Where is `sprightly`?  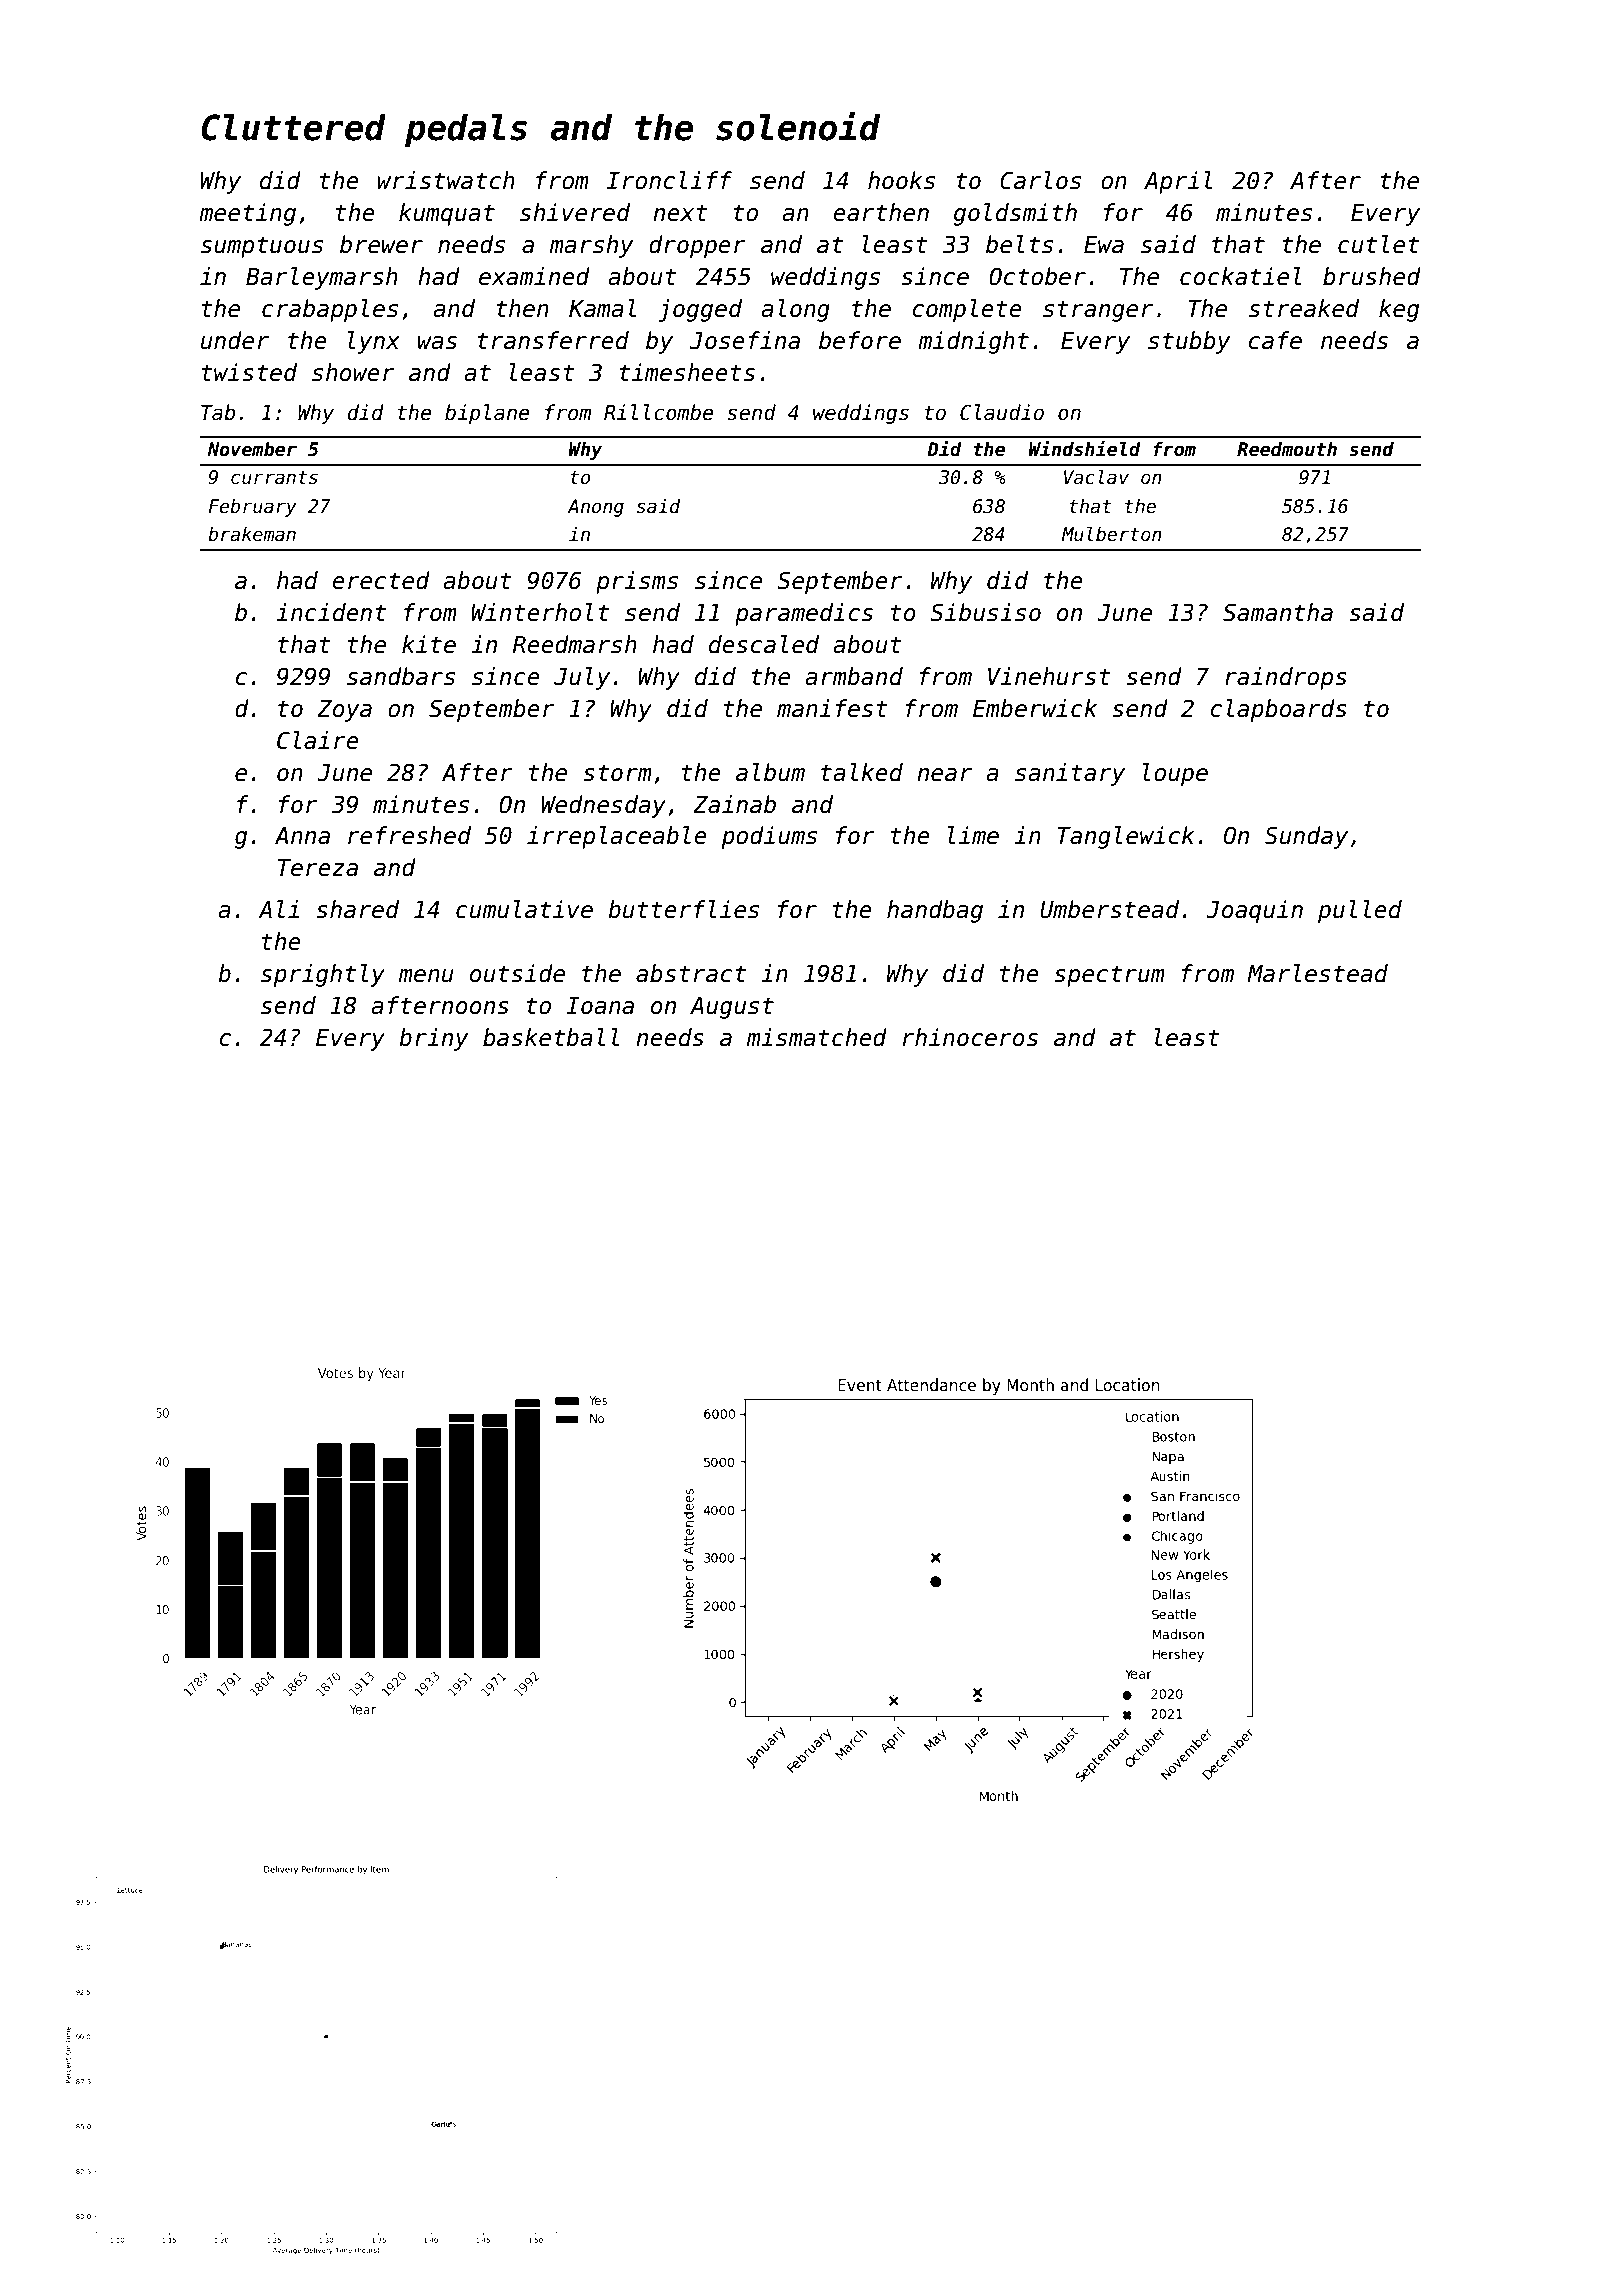 sprightly is located at coordinates (323, 975).
